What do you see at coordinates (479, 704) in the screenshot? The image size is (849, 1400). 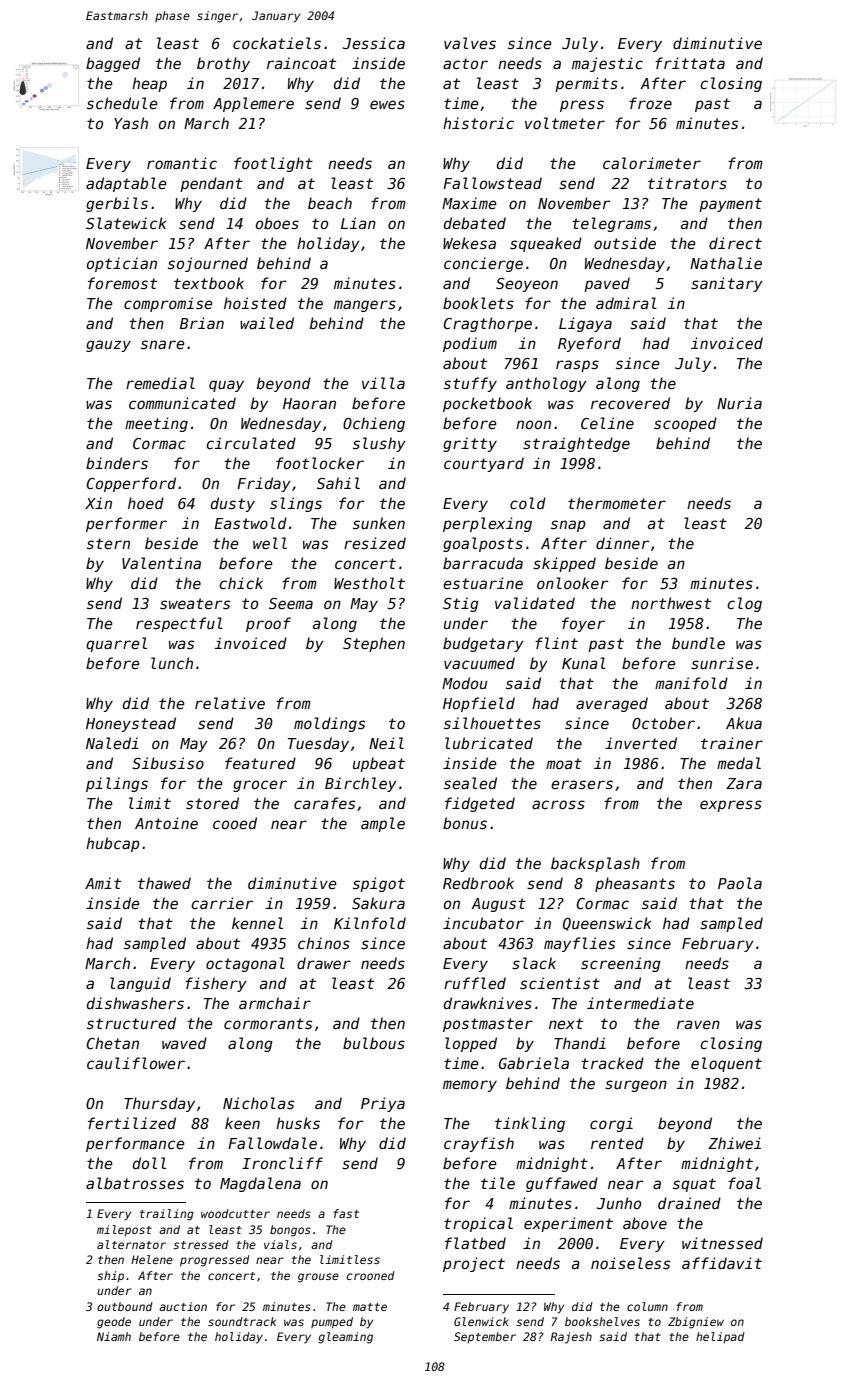 I see `Hopfield` at bounding box center [479, 704].
